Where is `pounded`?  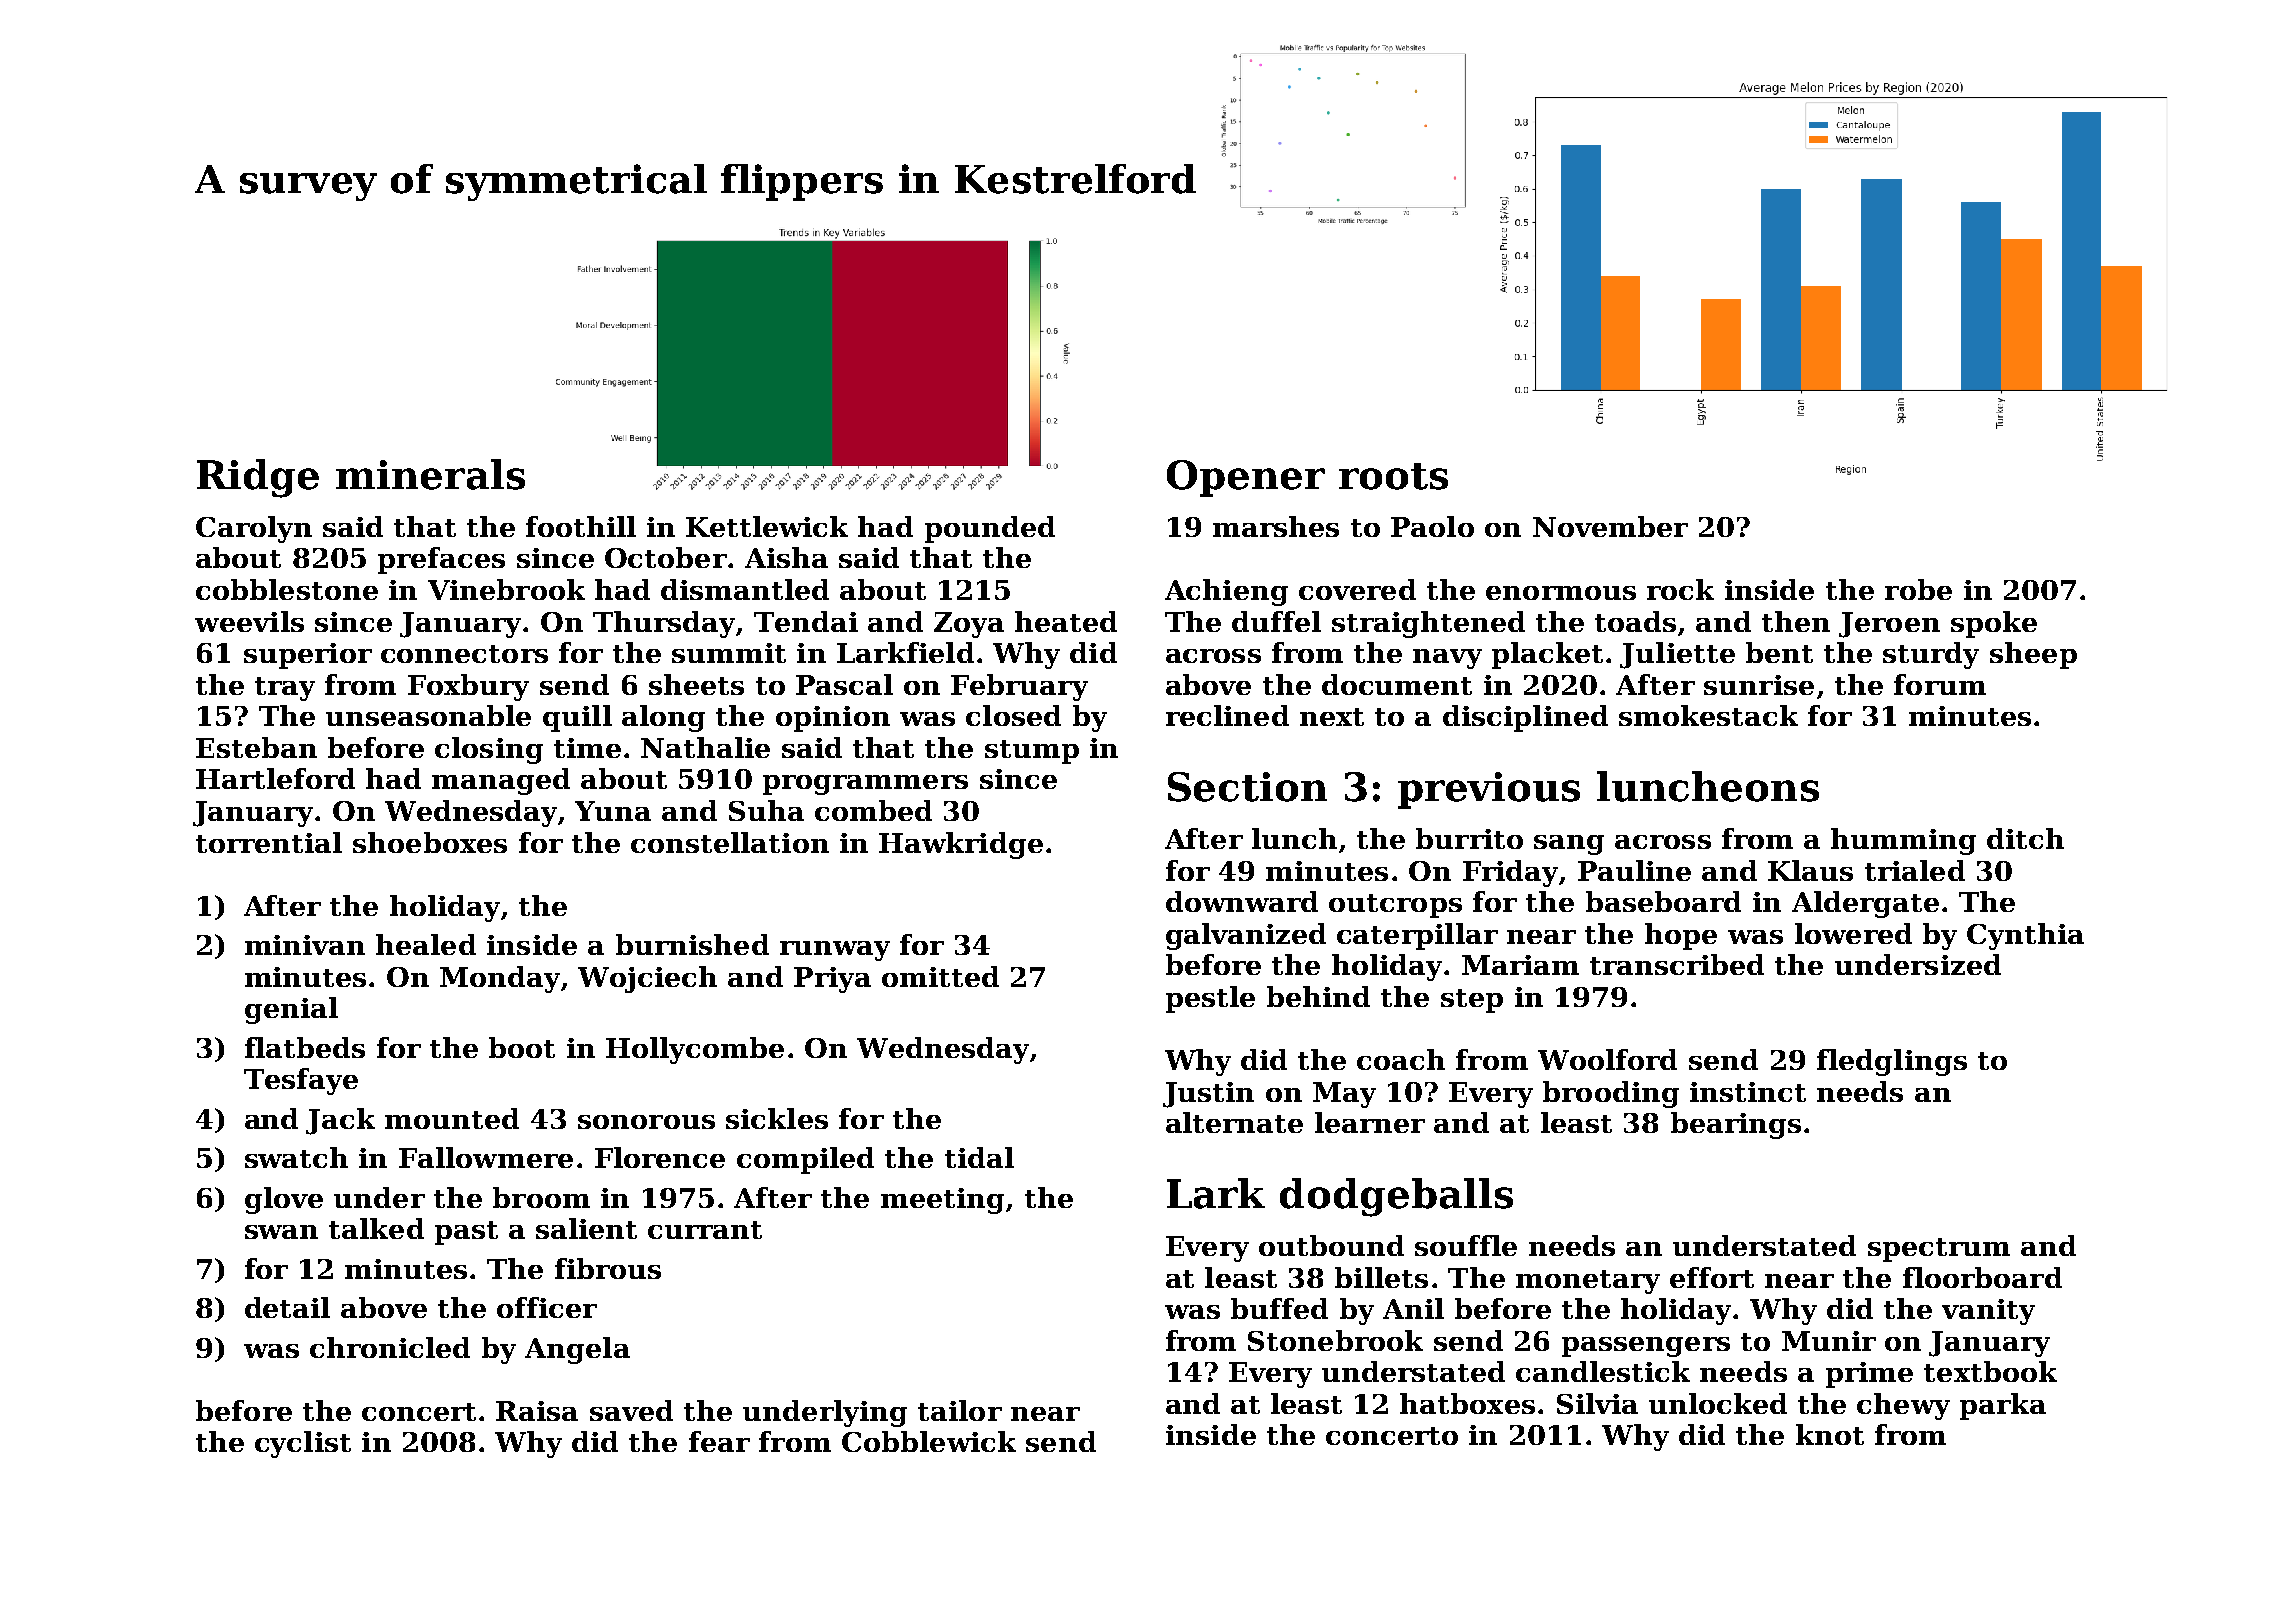
pounded is located at coordinates (990, 529).
